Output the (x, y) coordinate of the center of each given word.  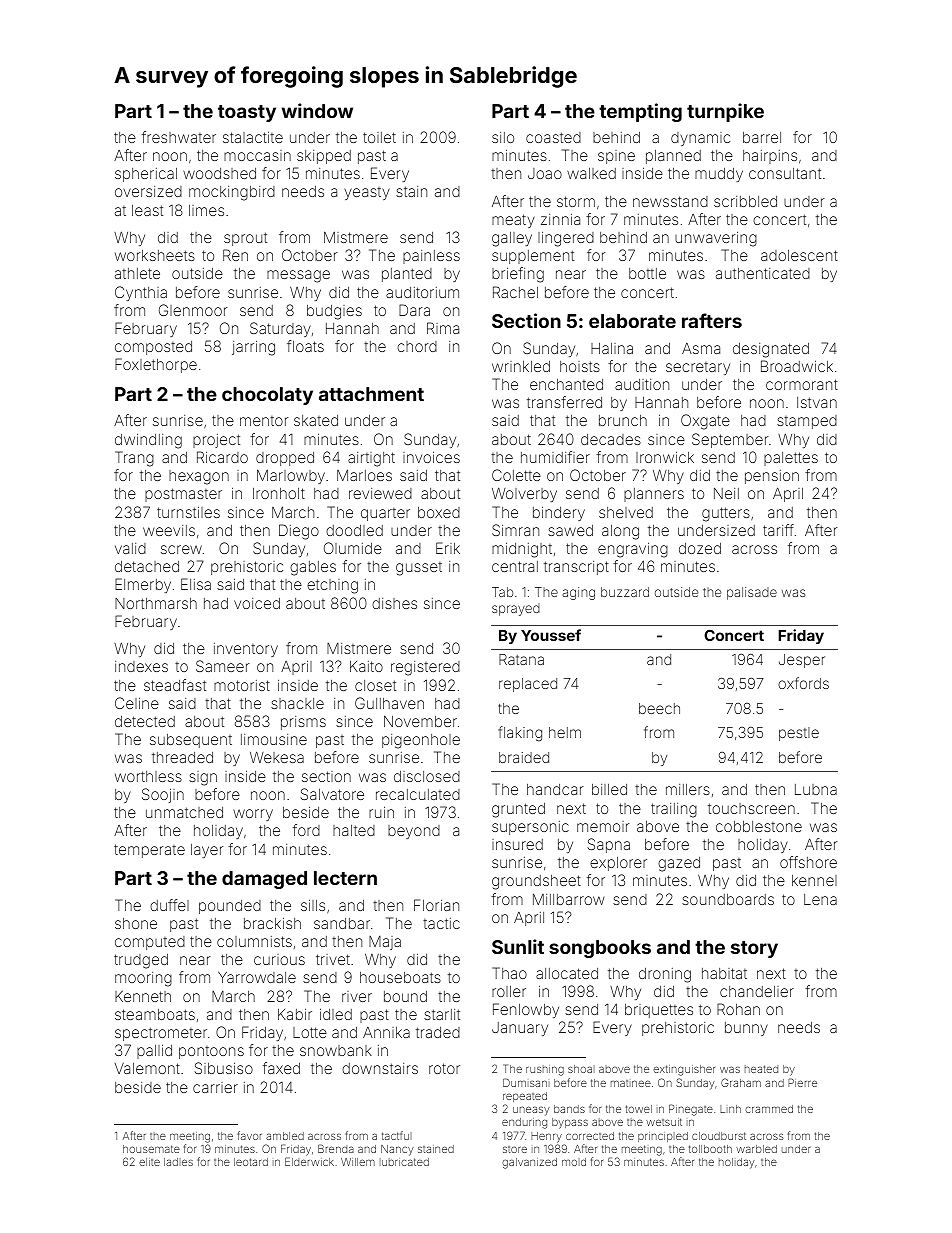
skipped (324, 157)
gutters (726, 514)
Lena (820, 899)
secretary (698, 368)
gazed (679, 864)
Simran (515, 530)
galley (512, 239)
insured (517, 844)
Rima (443, 328)
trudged (141, 961)
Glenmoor (193, 310)
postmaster (183, 495)
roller (509, 991)
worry (253, 815)
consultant (785, 173)
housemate (151, 1149)
